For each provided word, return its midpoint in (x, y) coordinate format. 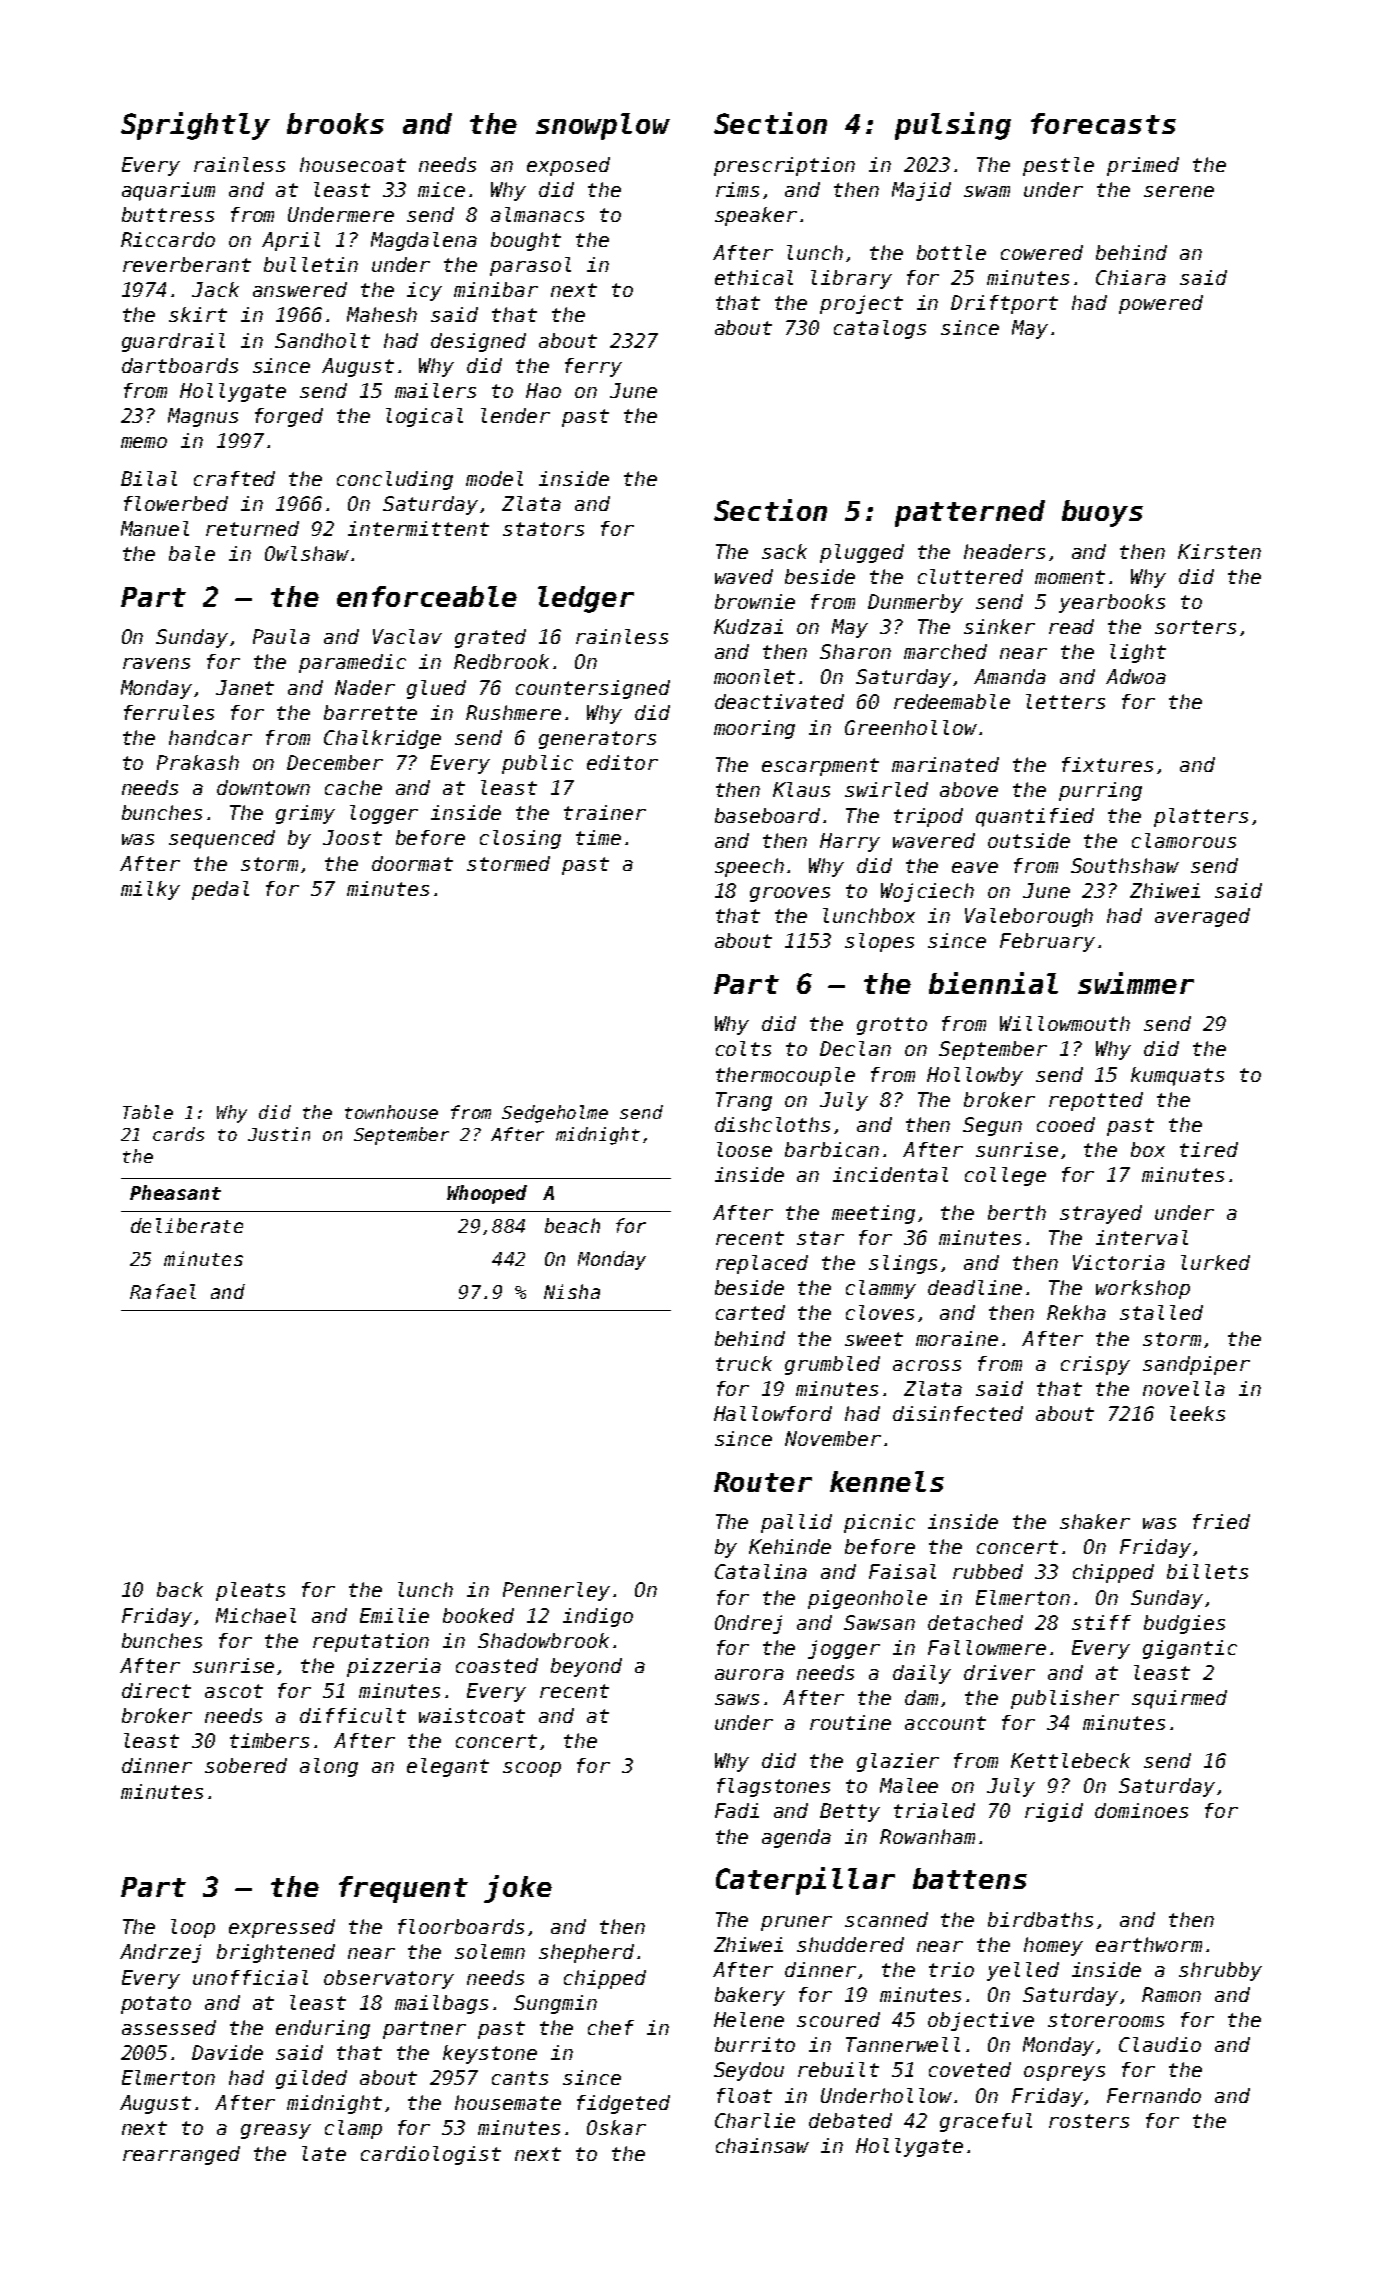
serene (1179, 191)
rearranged (181, 2155)
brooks (335, 123)
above (969, 789)
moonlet (754, 676)
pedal (220, 890)
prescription (784, 166)
